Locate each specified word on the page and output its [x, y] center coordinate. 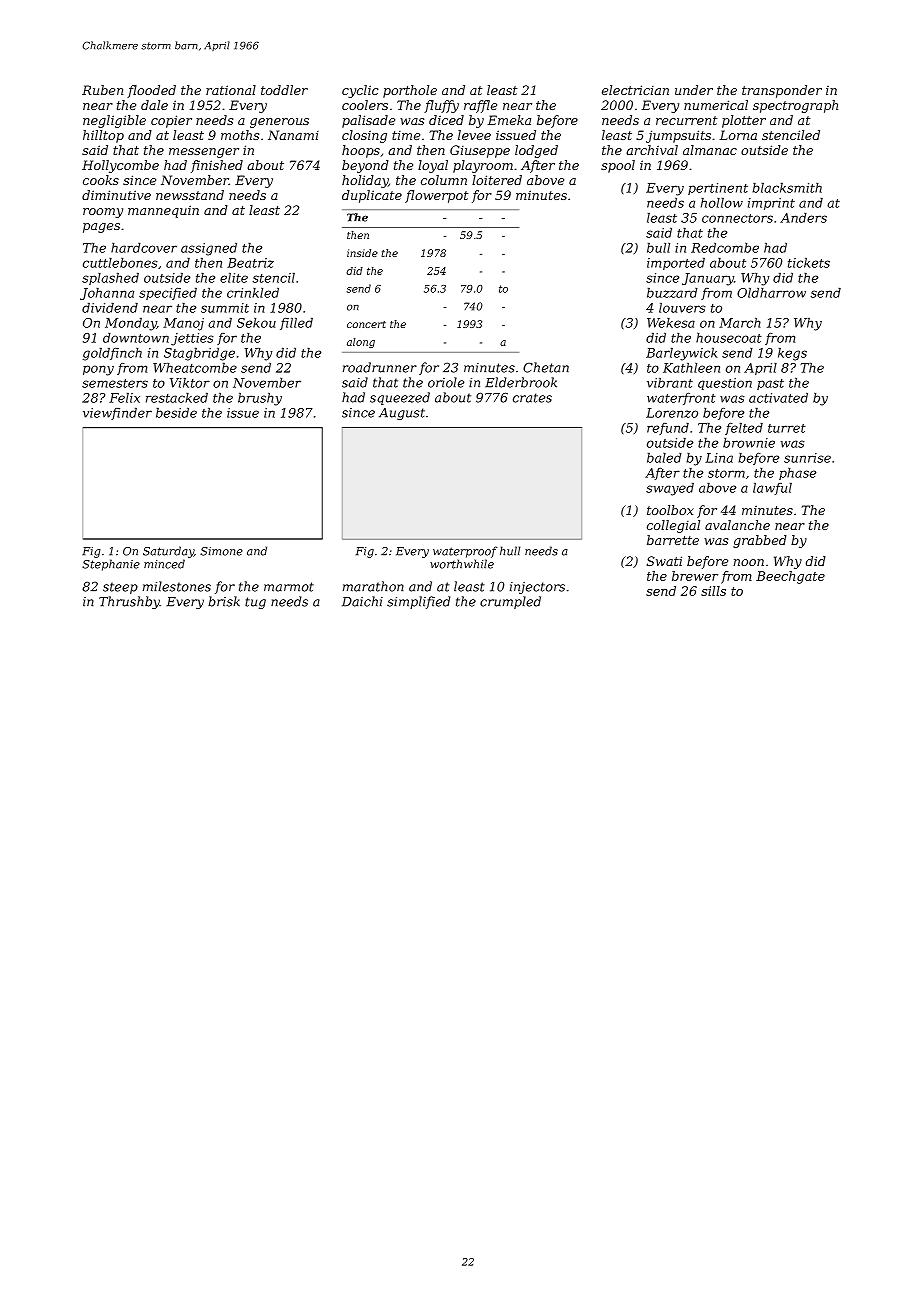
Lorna [738, 135]
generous [279, 123]
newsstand [190, 195]
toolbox [670, 510]
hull [510, 551]
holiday [365, 181]
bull [658, 248]
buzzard [672, 293]
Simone [221, 551]
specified [168, 294]
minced [164, 564]
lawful [772, 489]
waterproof [465, 552]
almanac [710, 150]
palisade [368, 121]
